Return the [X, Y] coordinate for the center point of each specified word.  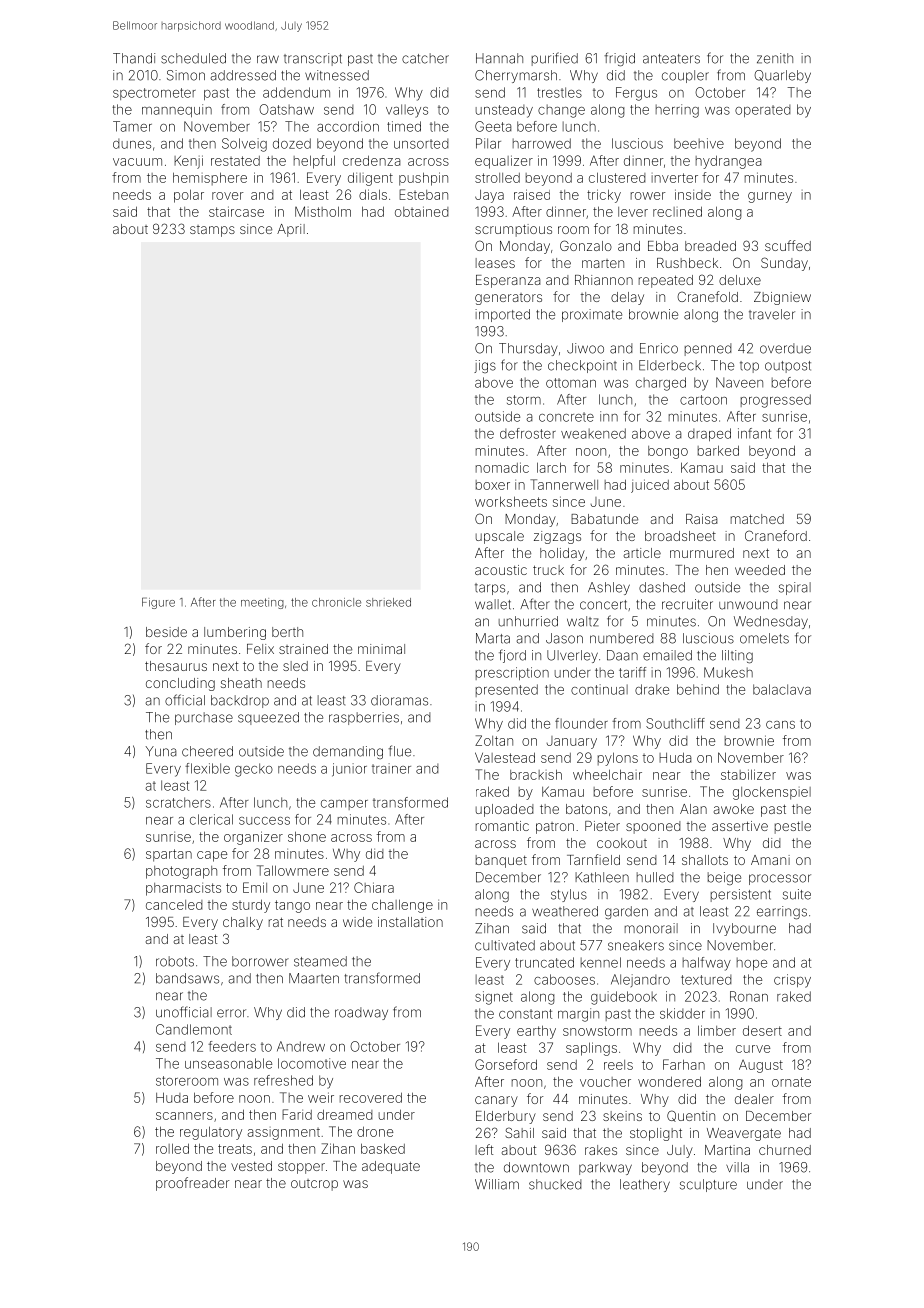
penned [708, 349]
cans [780, 725]
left [484, 1149]
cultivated [505, 945]
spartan [169, 855]
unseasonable [228, 1063]
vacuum [137, 162]
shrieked [388, 602]
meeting [262, 603]
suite [797, 894]
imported [502, 315]
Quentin [691, 1116]
